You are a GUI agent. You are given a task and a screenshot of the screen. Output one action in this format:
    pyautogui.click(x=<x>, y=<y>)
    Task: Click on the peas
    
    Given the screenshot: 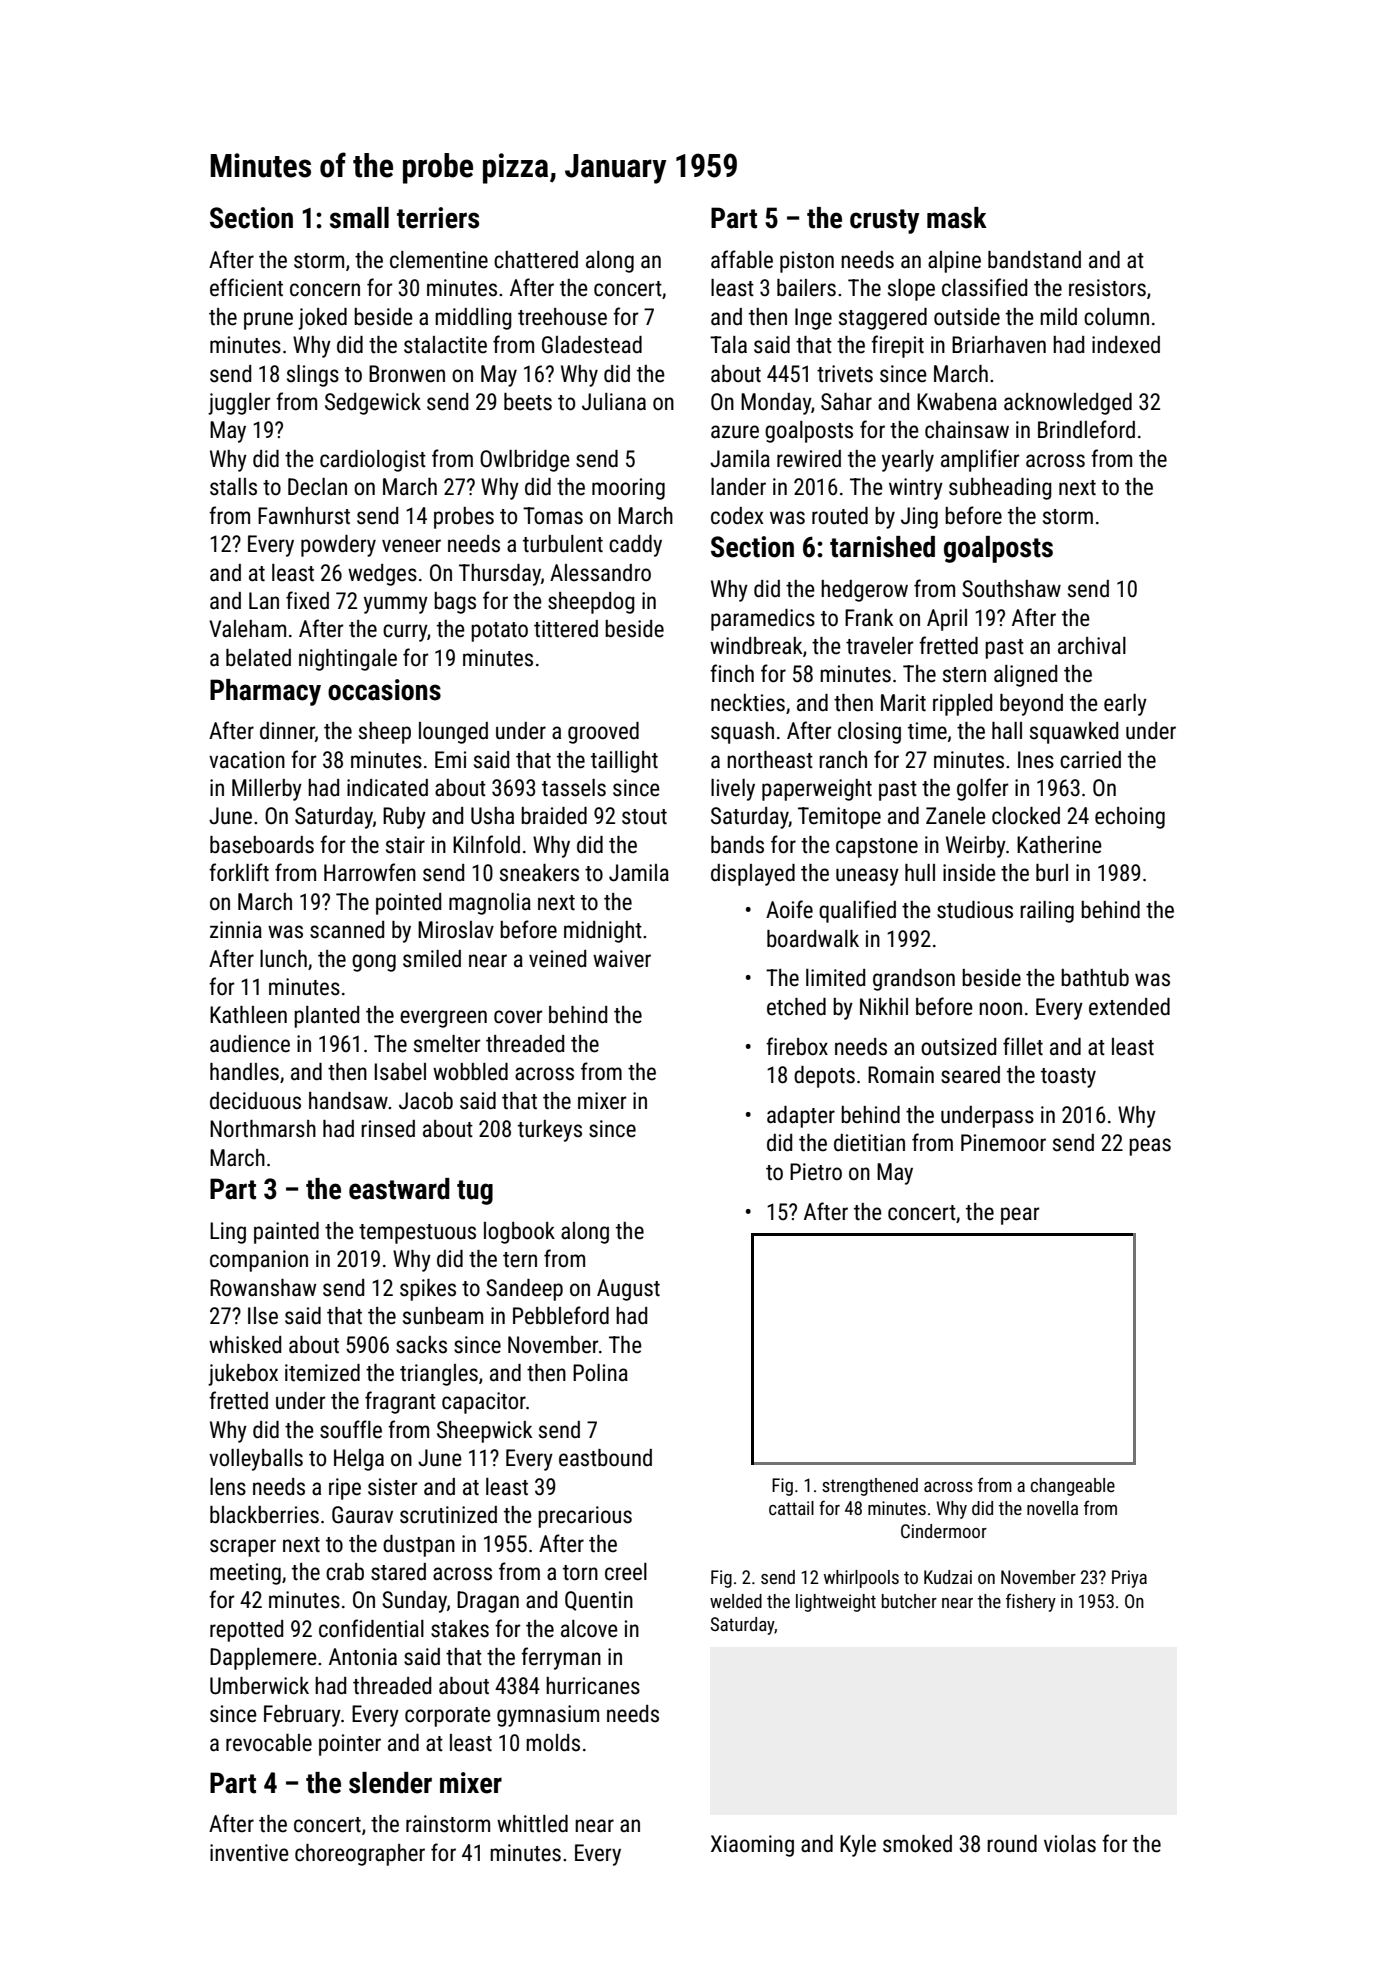 What is the action you would take?
    pyautogui.click(x=1150, y=1147)
